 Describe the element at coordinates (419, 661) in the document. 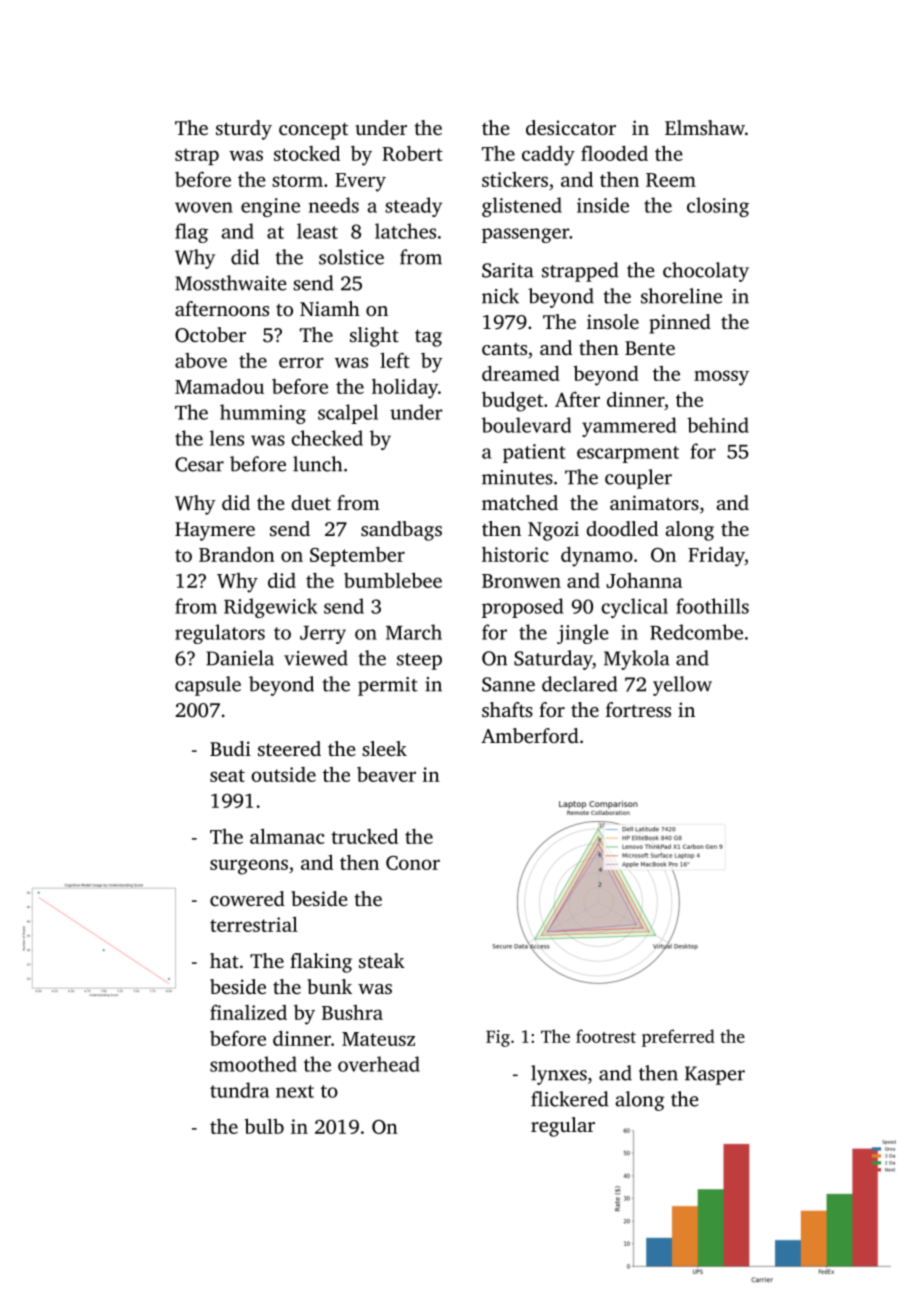

I see `steep` at that location.
